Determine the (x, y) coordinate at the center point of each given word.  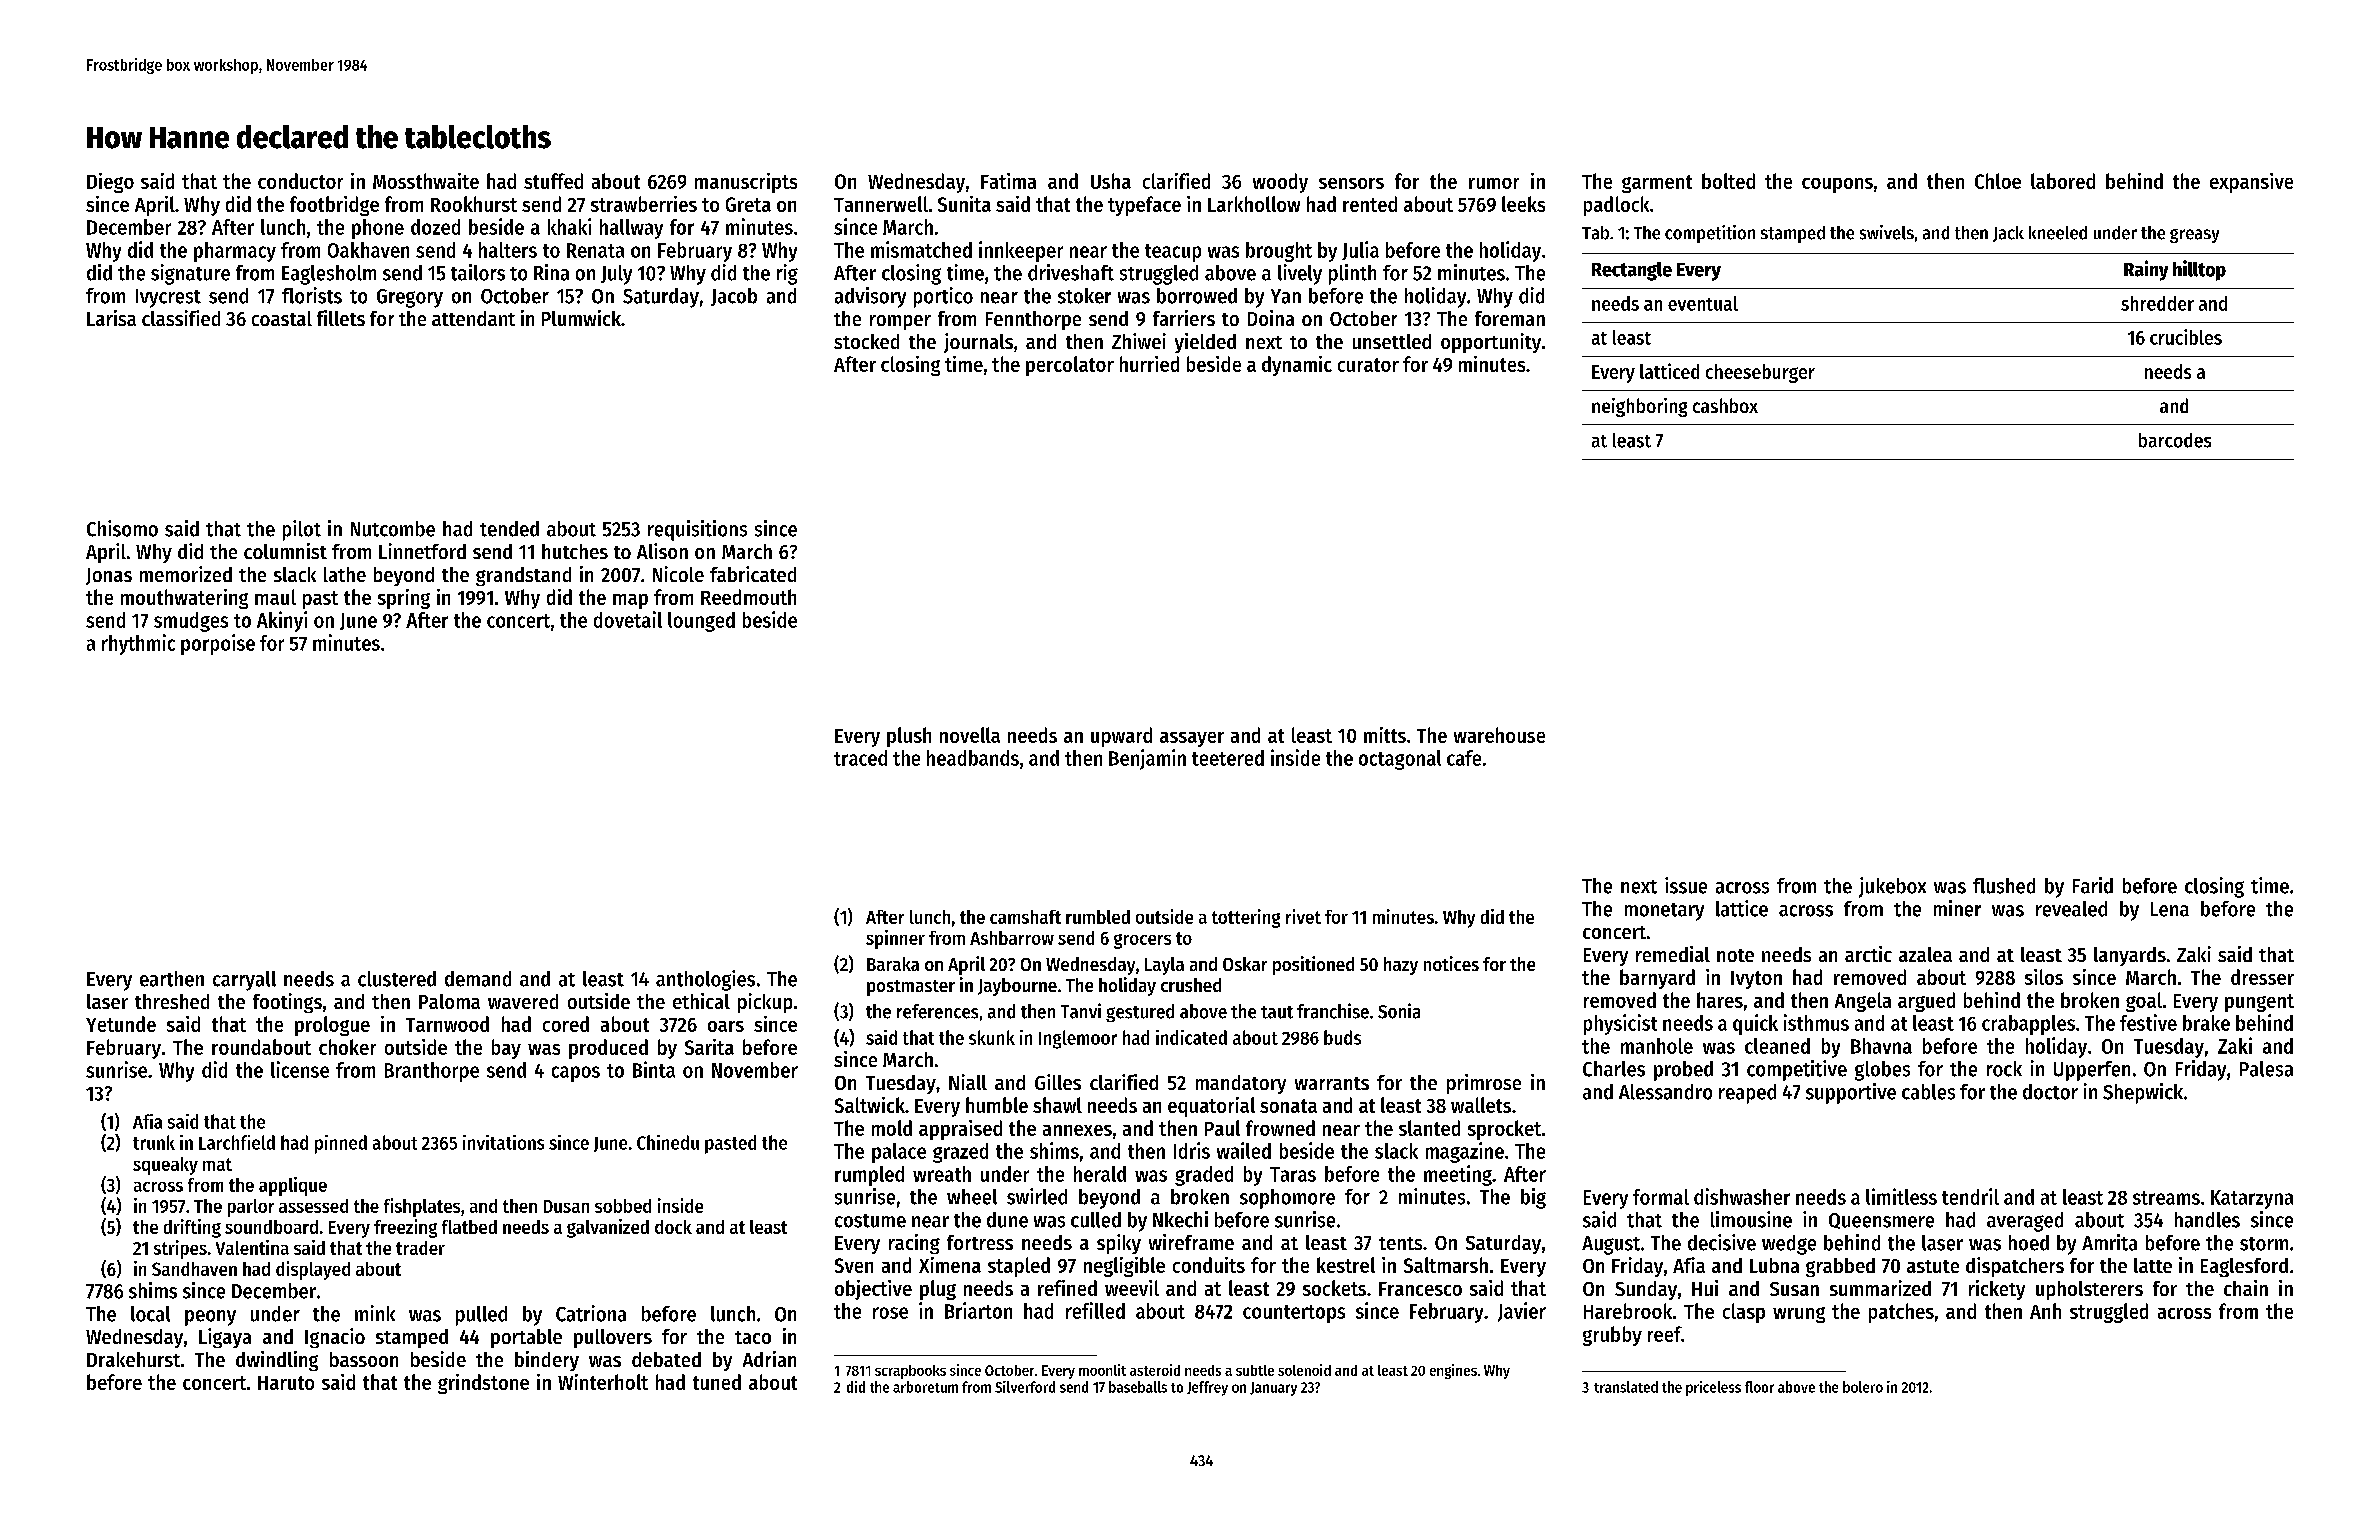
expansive (2251, 183)
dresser (2262, 977)
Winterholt (603, 1382)
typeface (1144, 206)
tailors (478, 272)
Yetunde (121, 1024)
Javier (1522, 1312)
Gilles (1058, 1082)
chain (2246, 1288)
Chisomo (122, 528)
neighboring (1639, 407)
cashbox (1725, 405)
